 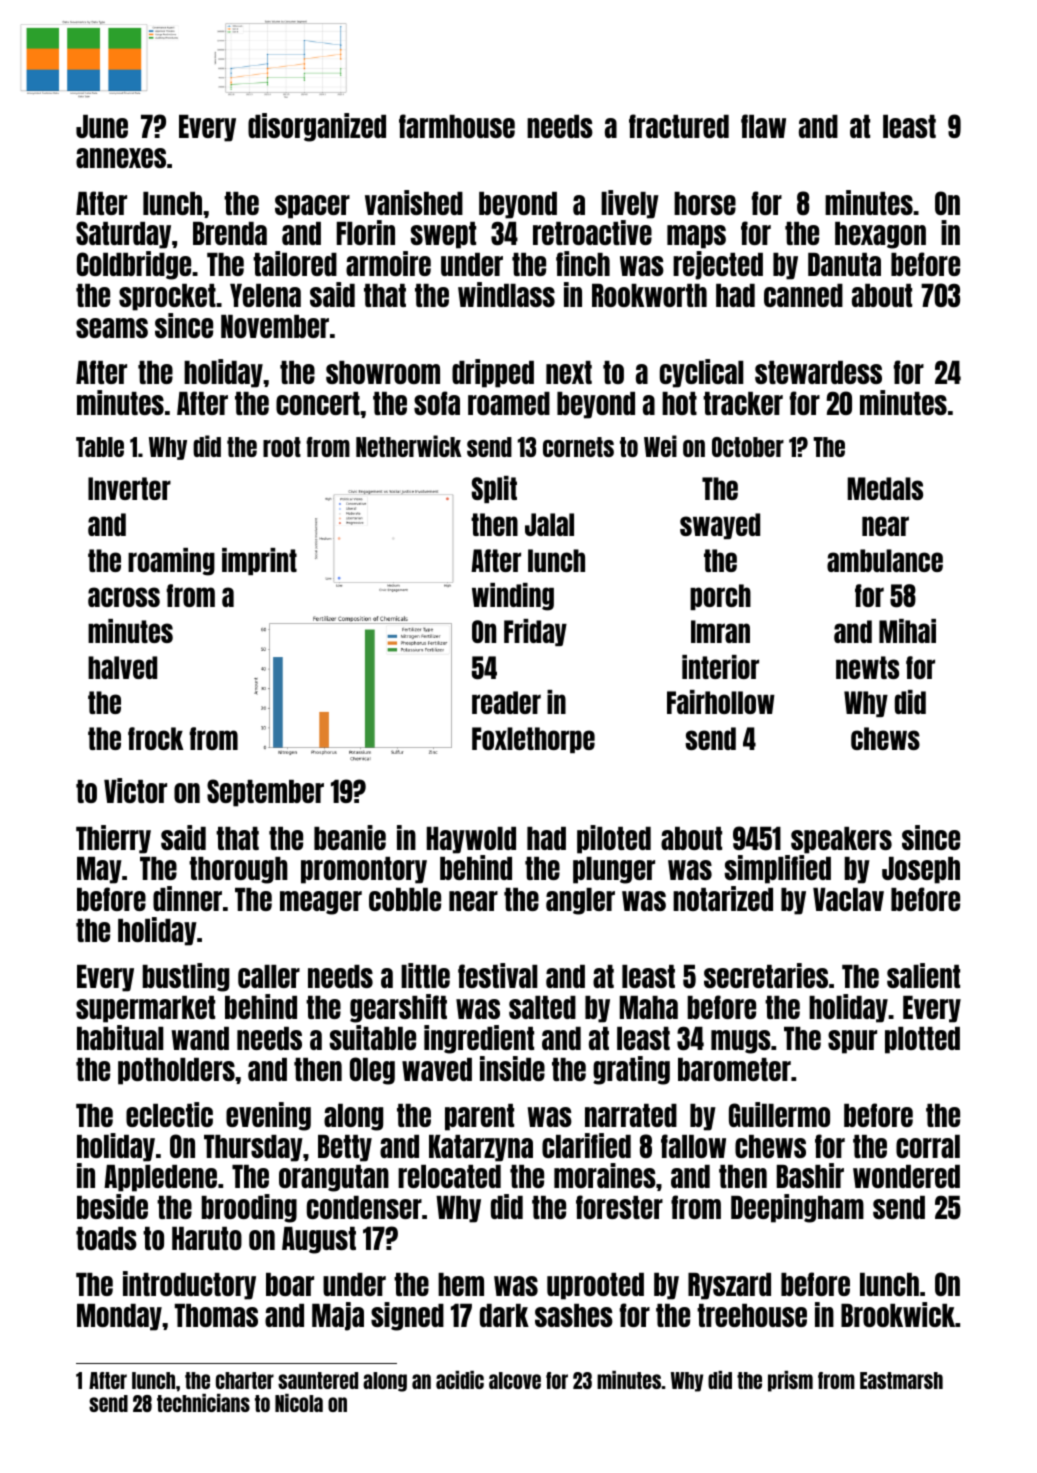 What do you see at coordinates (364, 1207) in the screenshot?
I see `condenser` at bounding box center [364, 1207].
